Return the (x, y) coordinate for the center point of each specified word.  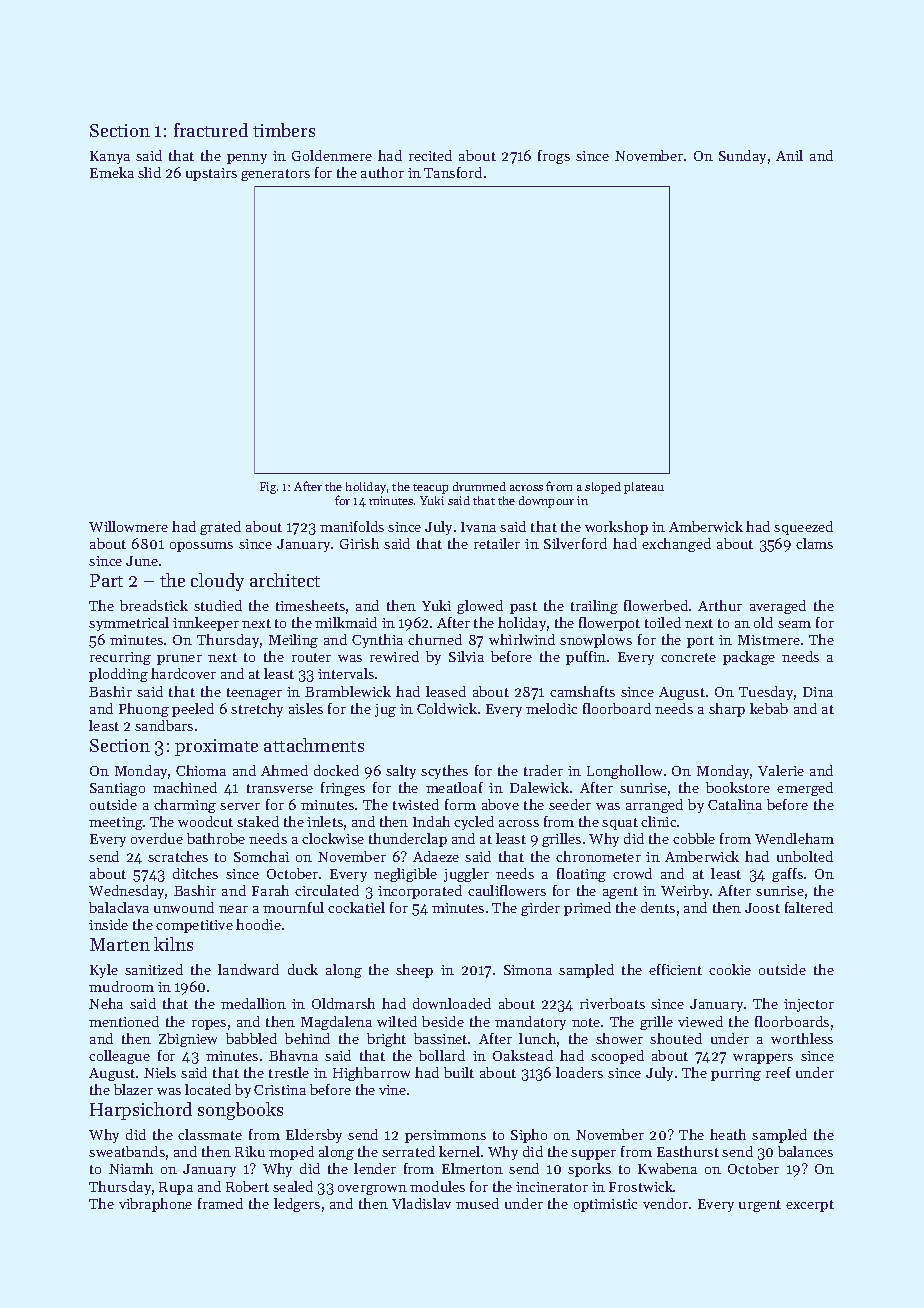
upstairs (211, 174)
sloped (603, 488)
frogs (554, 157)
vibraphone (155, 1205)
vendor (665, 1203)
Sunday (742, 157)
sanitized (154, 969)
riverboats (612, 1003)
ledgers (297, 1205)
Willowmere (128, 526)
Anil (789, 155)
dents (658, 907)
